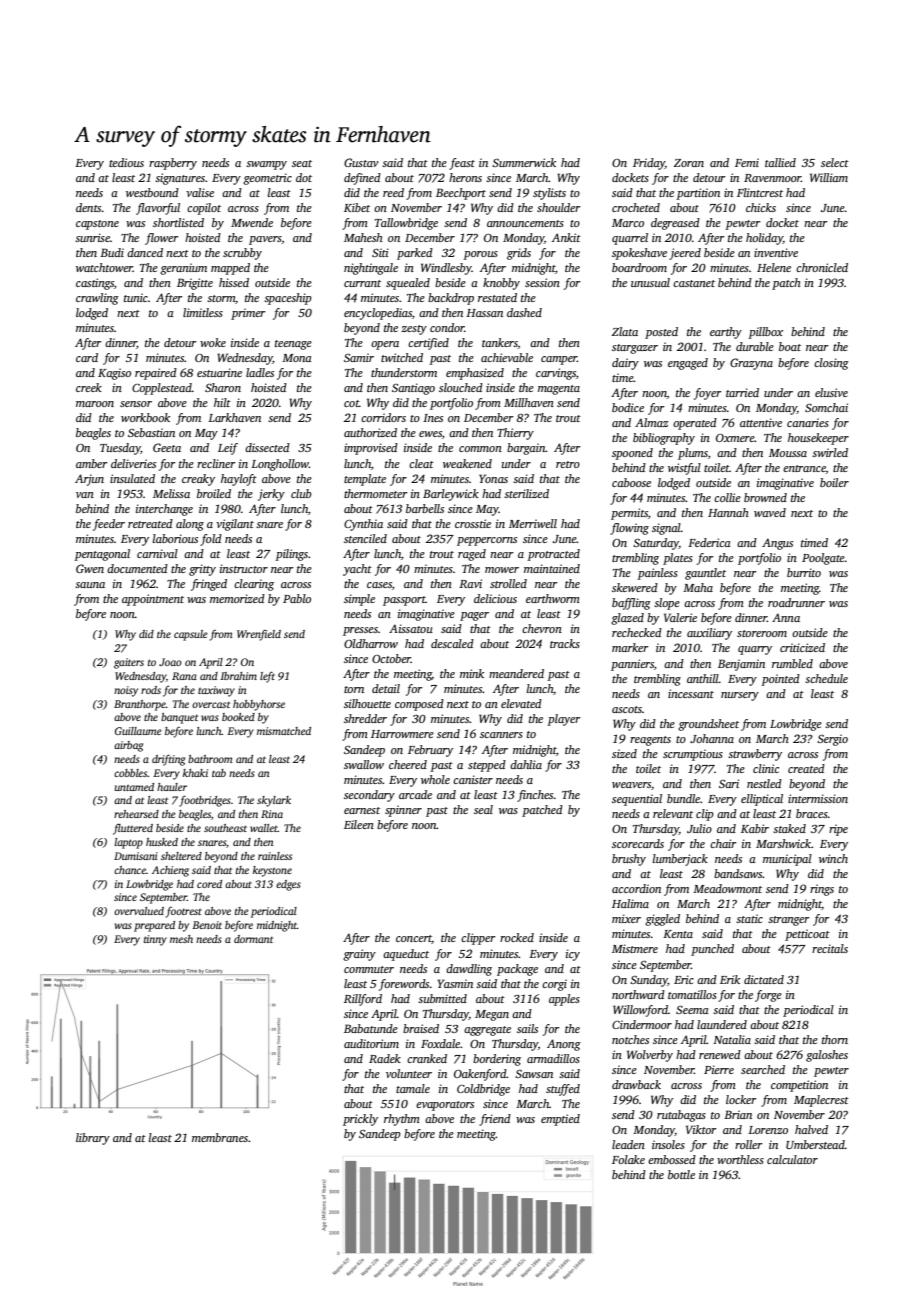  Describe the element at coordinates (808, 422) in the image. I see `canaries` at that location.
